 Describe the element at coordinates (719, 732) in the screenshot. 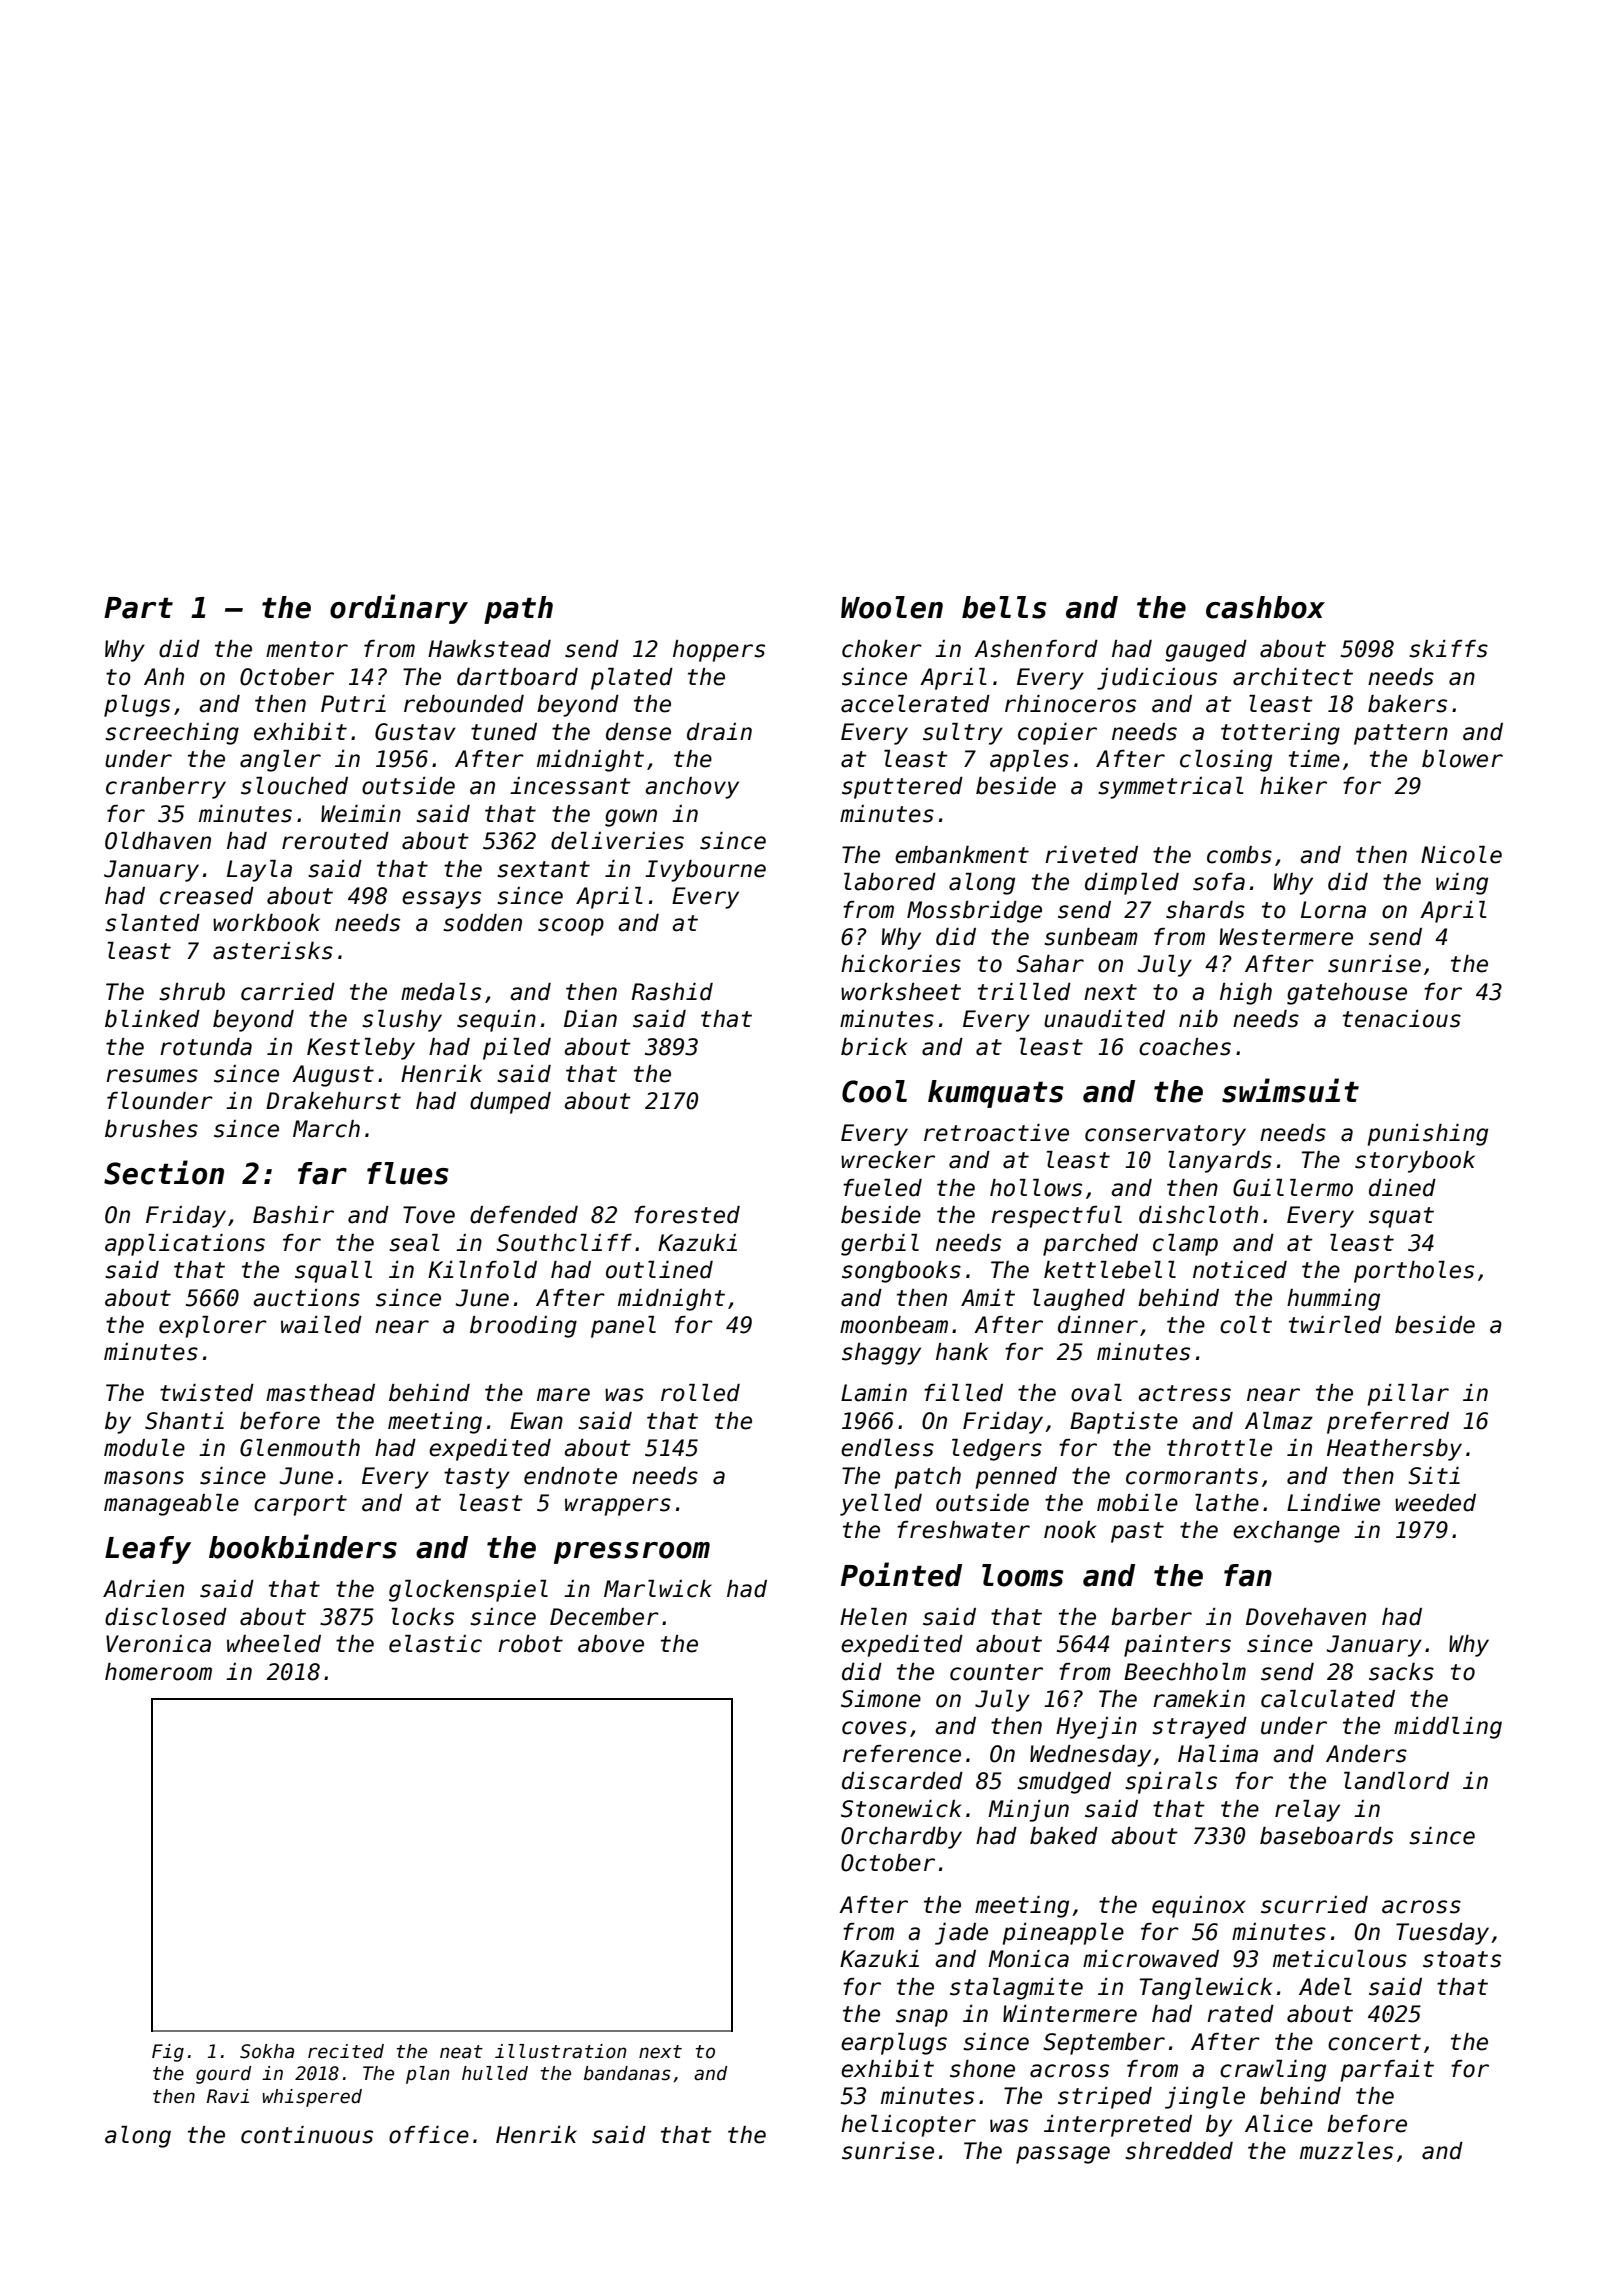

I see `drain` at that location.
